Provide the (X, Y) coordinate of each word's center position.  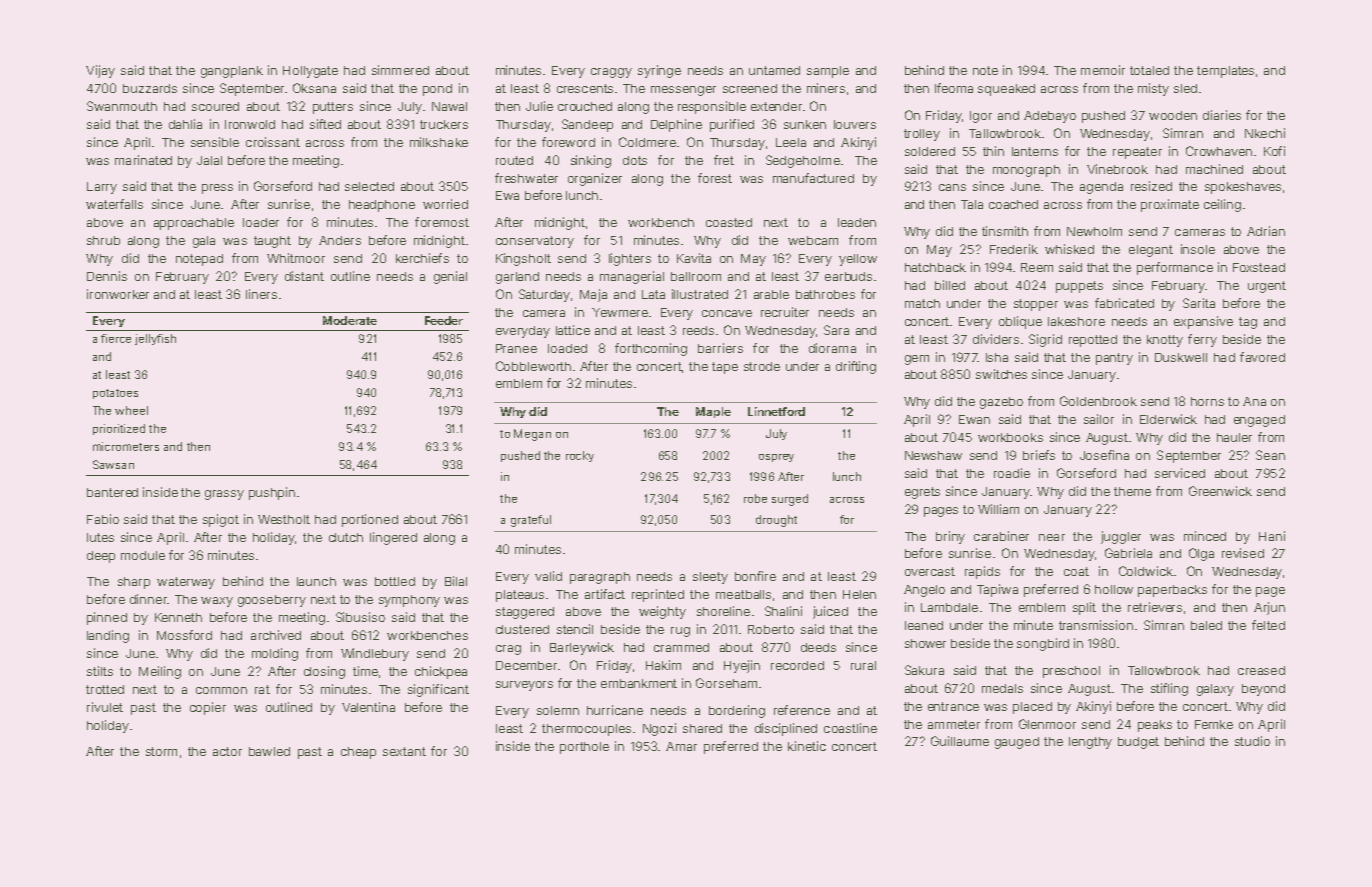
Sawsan (113, 464)
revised (1243, 553)
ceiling (1222, 205)
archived (276, 635)
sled (1185, 88)
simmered (400, 70)
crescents (585, 88)
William (998, 509)
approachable (194, 224)
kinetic (807, 746)
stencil (575, 629)
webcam (813, 240)
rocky (580, 456)
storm (161, 751)
